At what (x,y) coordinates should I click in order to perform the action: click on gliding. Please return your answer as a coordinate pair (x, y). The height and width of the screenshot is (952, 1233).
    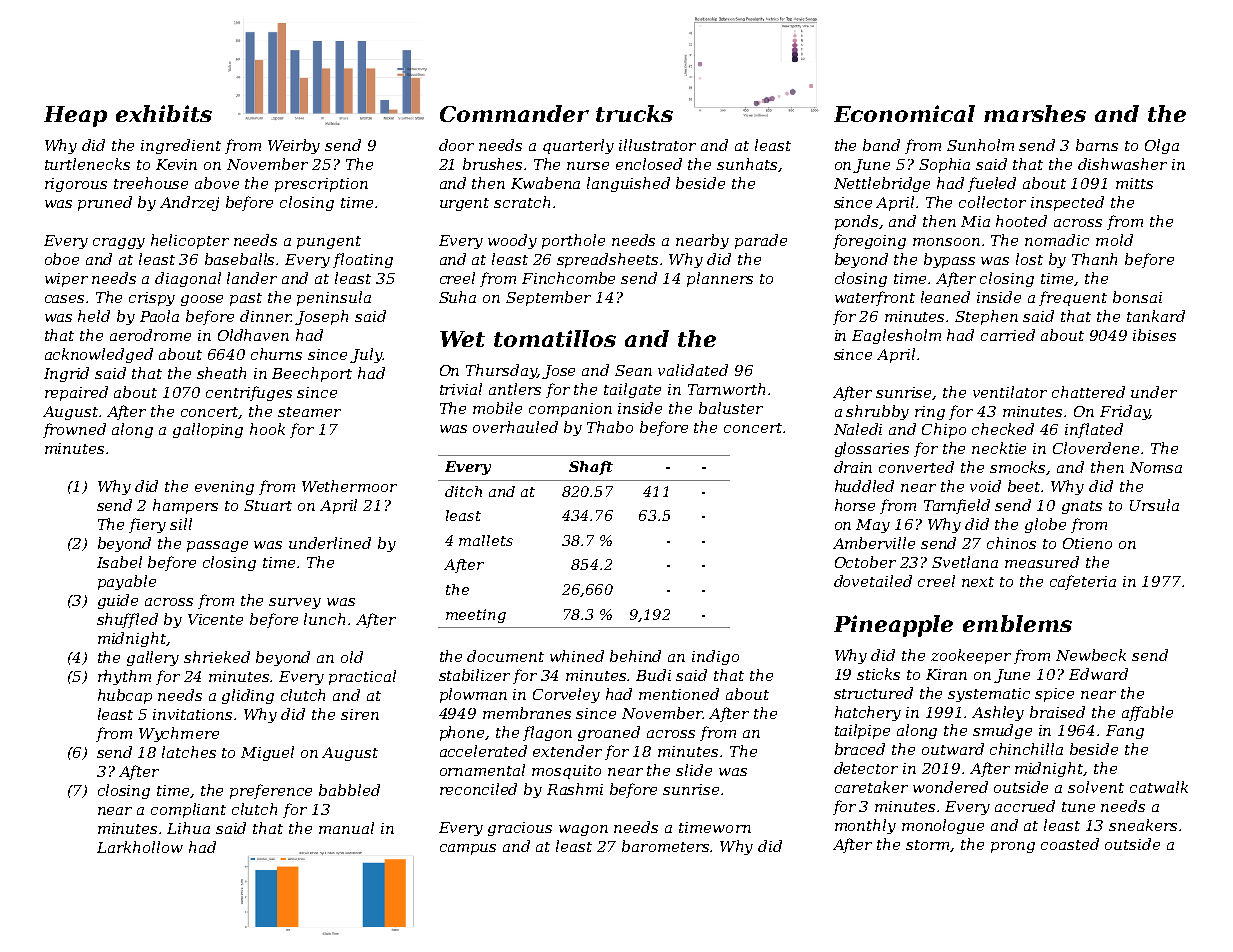
    Looking at the image, I should click on (248, 696).
